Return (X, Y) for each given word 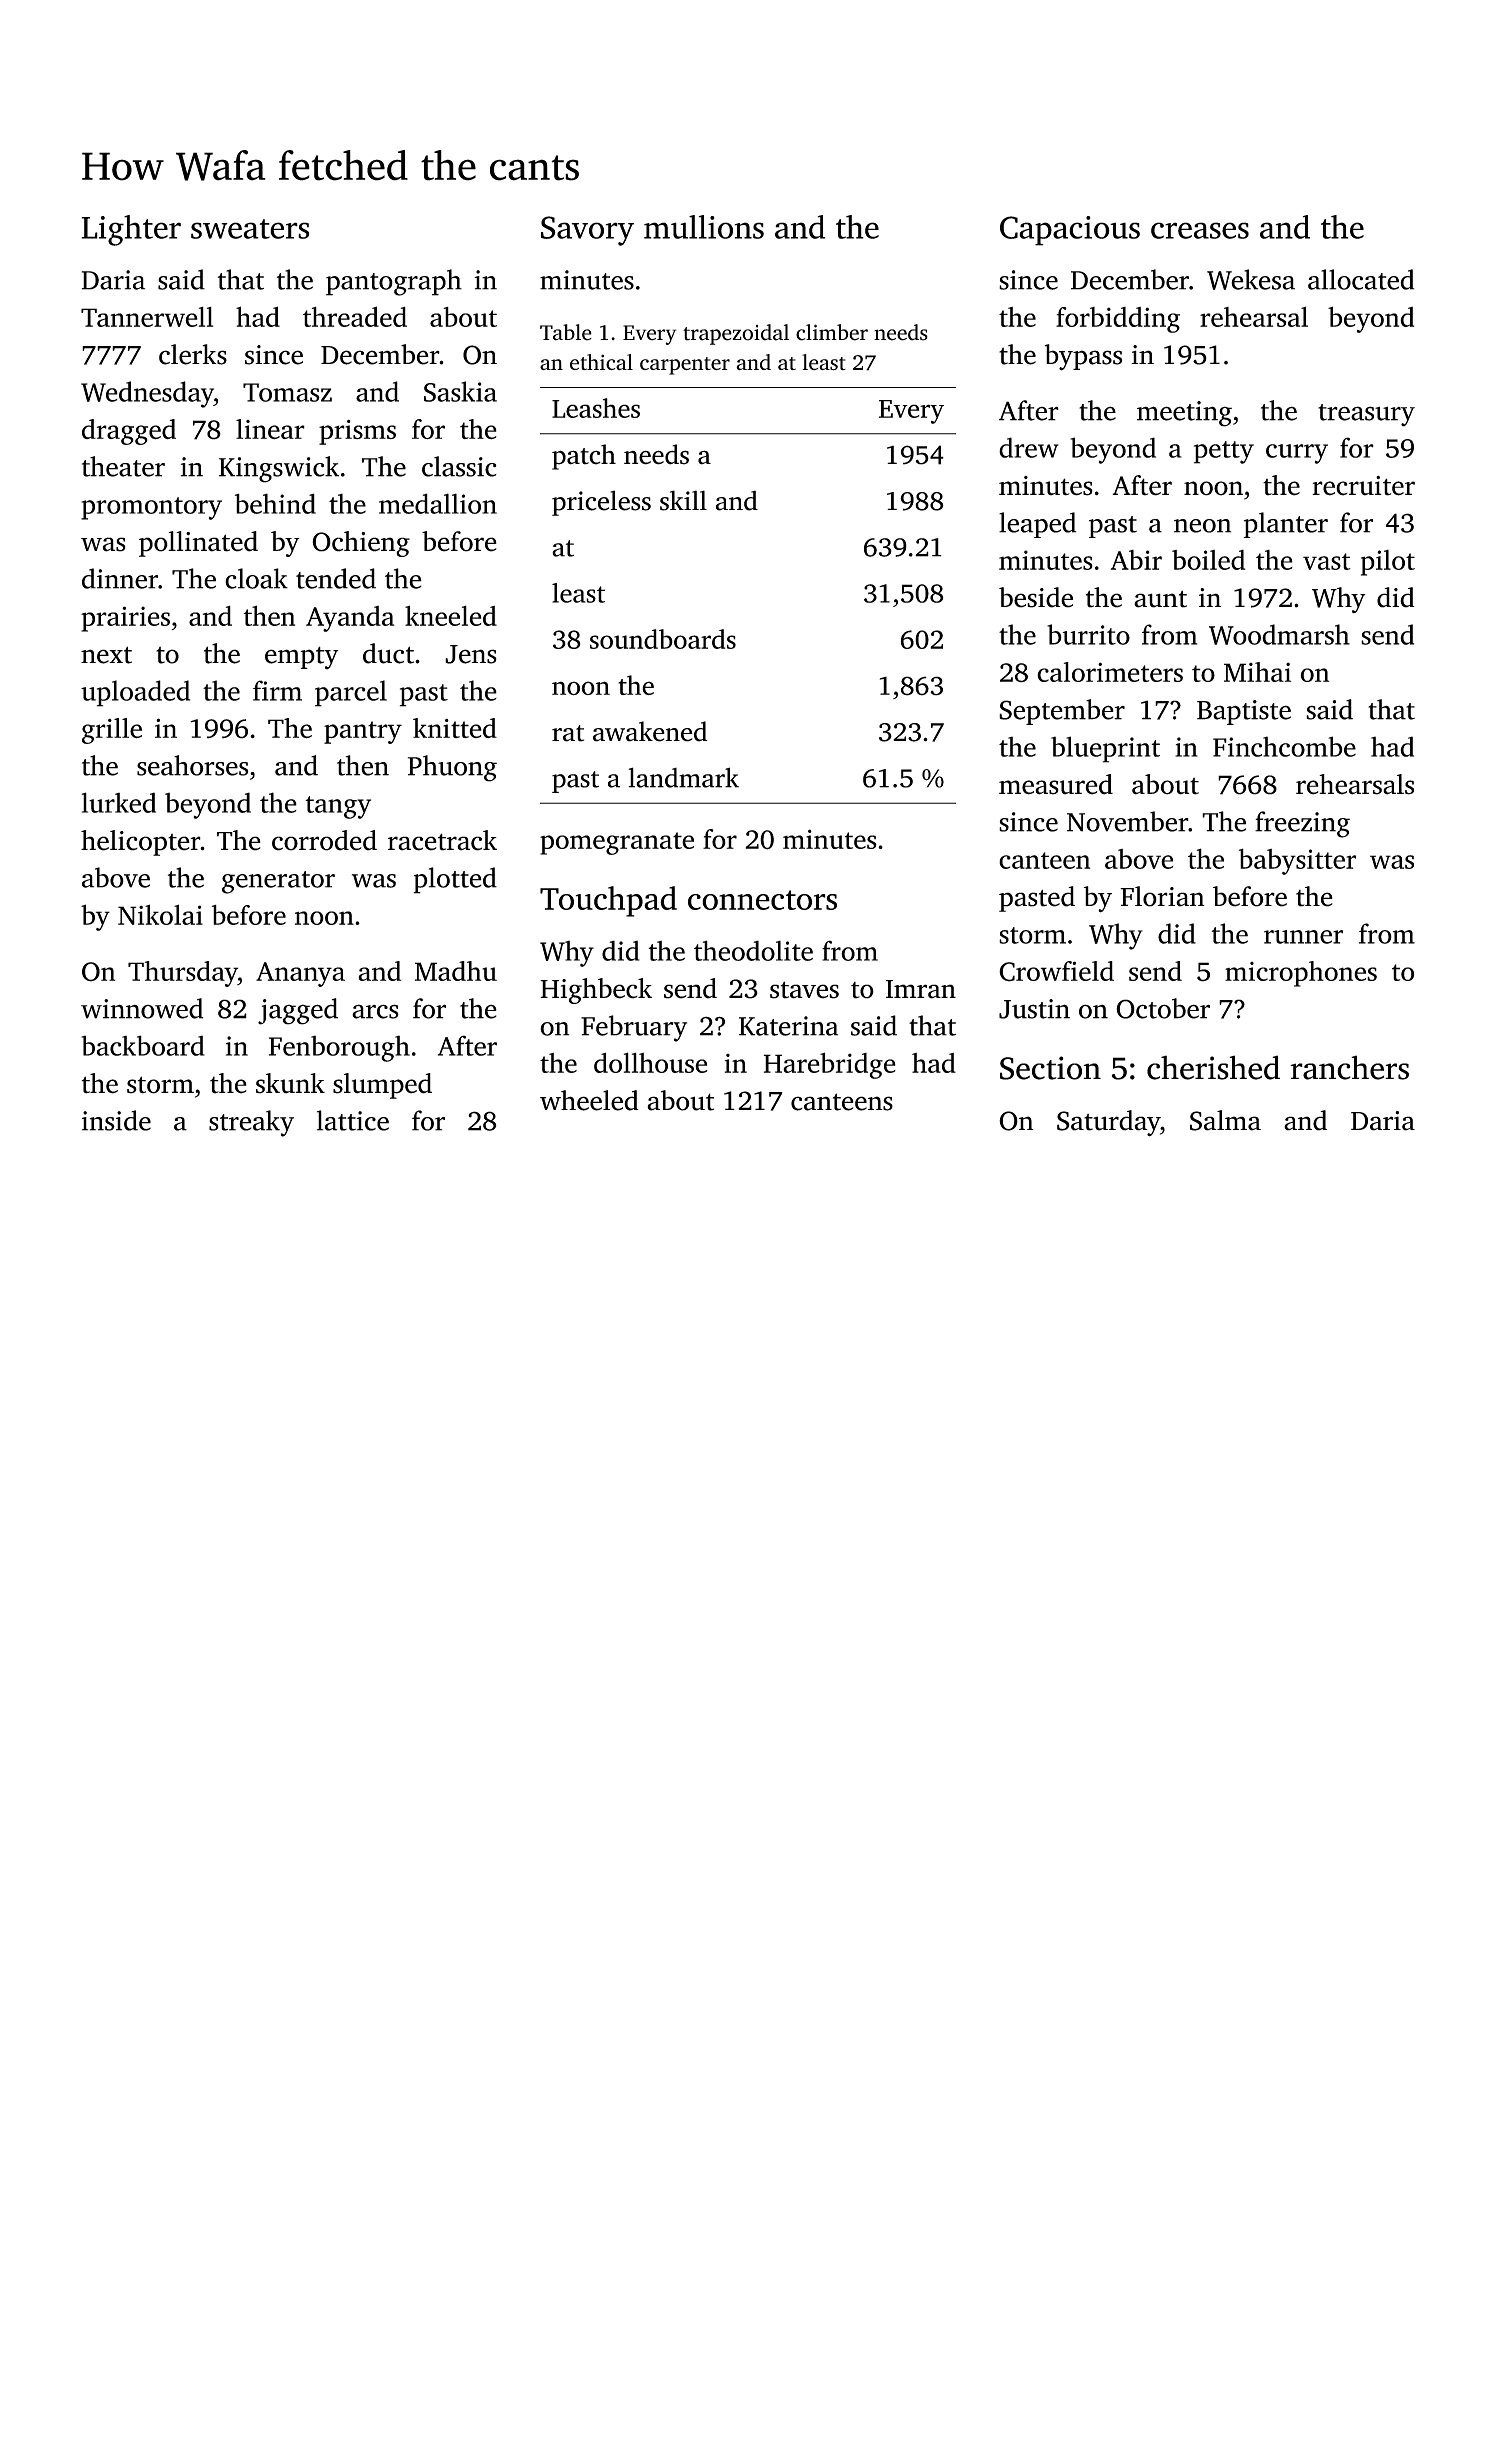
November (1127, 821)
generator (278, 882)
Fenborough (339, 1048)
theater (123, 466)
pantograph (394, 282)
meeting (1184, 414)
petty (1224, 452)
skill (683, 500)
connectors (762, 900)
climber (832, 332)
